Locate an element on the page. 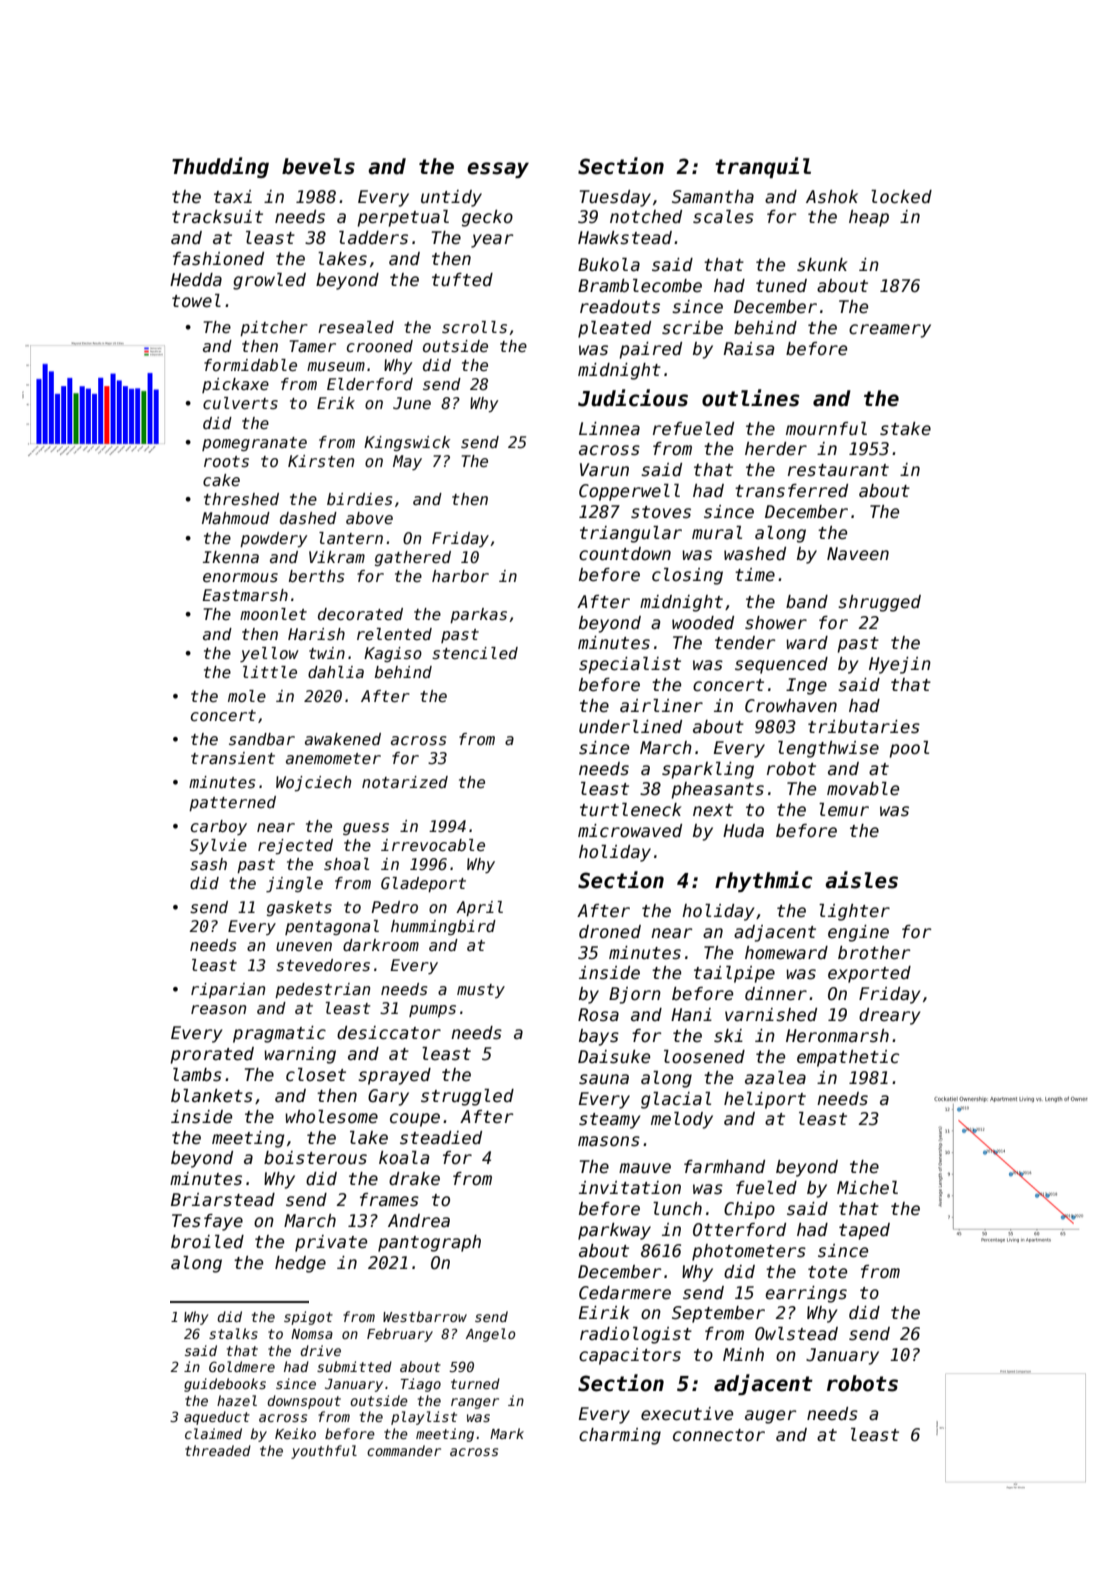 The width and height of the page is (1110, 1576). dreary is located at coordinates (889, 1016).
